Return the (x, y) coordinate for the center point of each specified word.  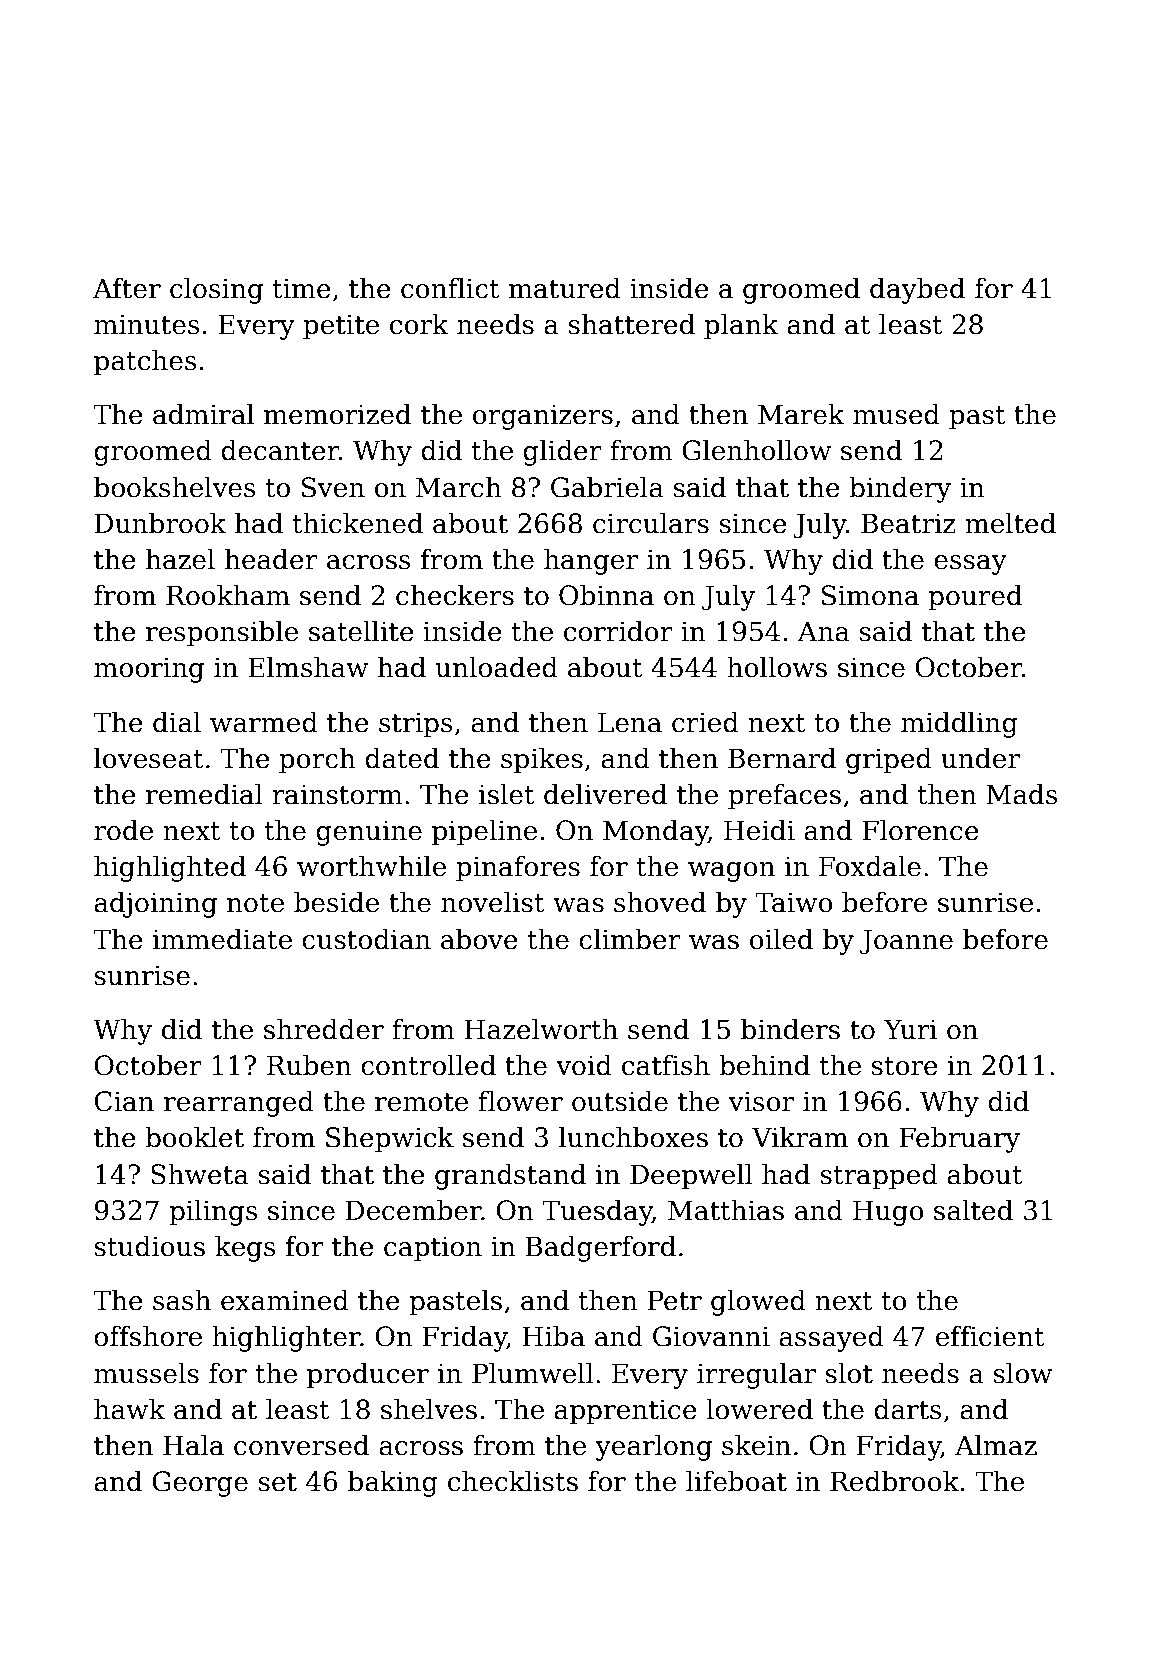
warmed (264, 722)
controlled (428, 1065)
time (302, 288)
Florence (920, 830)
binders (790, 1029)
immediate (222, 939)
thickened (358, 523)
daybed (917, 291)
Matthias (726, 1210)
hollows (777, 667)
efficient (990, 1336)
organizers (543, 417)
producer (368, 1376)
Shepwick (390, 1140)
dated (402, 758)
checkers (455, 595)
